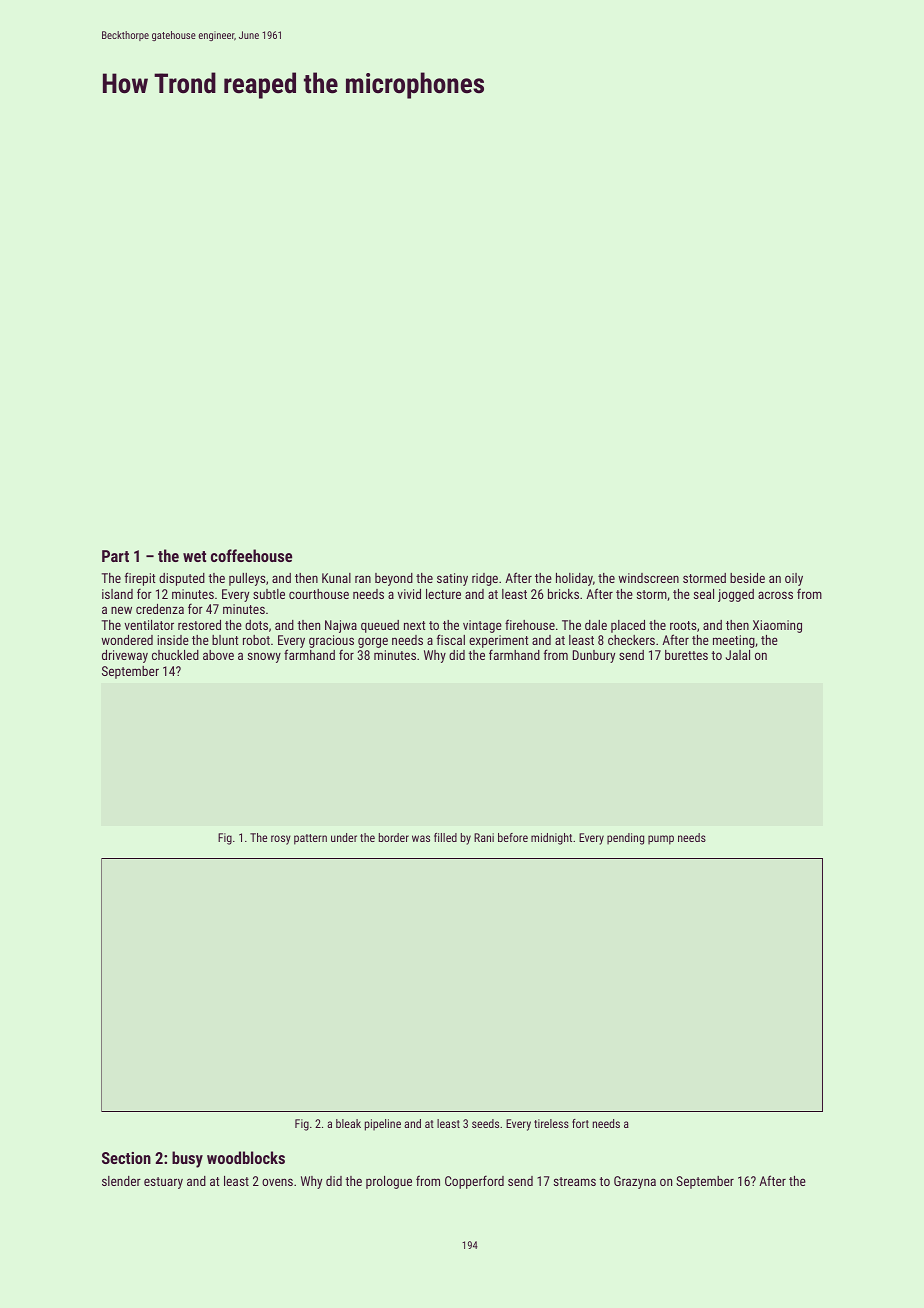 Image resolution: width=924 pixels, height=1308 pixels. I want to click on seeds, so click(485, 1123).
